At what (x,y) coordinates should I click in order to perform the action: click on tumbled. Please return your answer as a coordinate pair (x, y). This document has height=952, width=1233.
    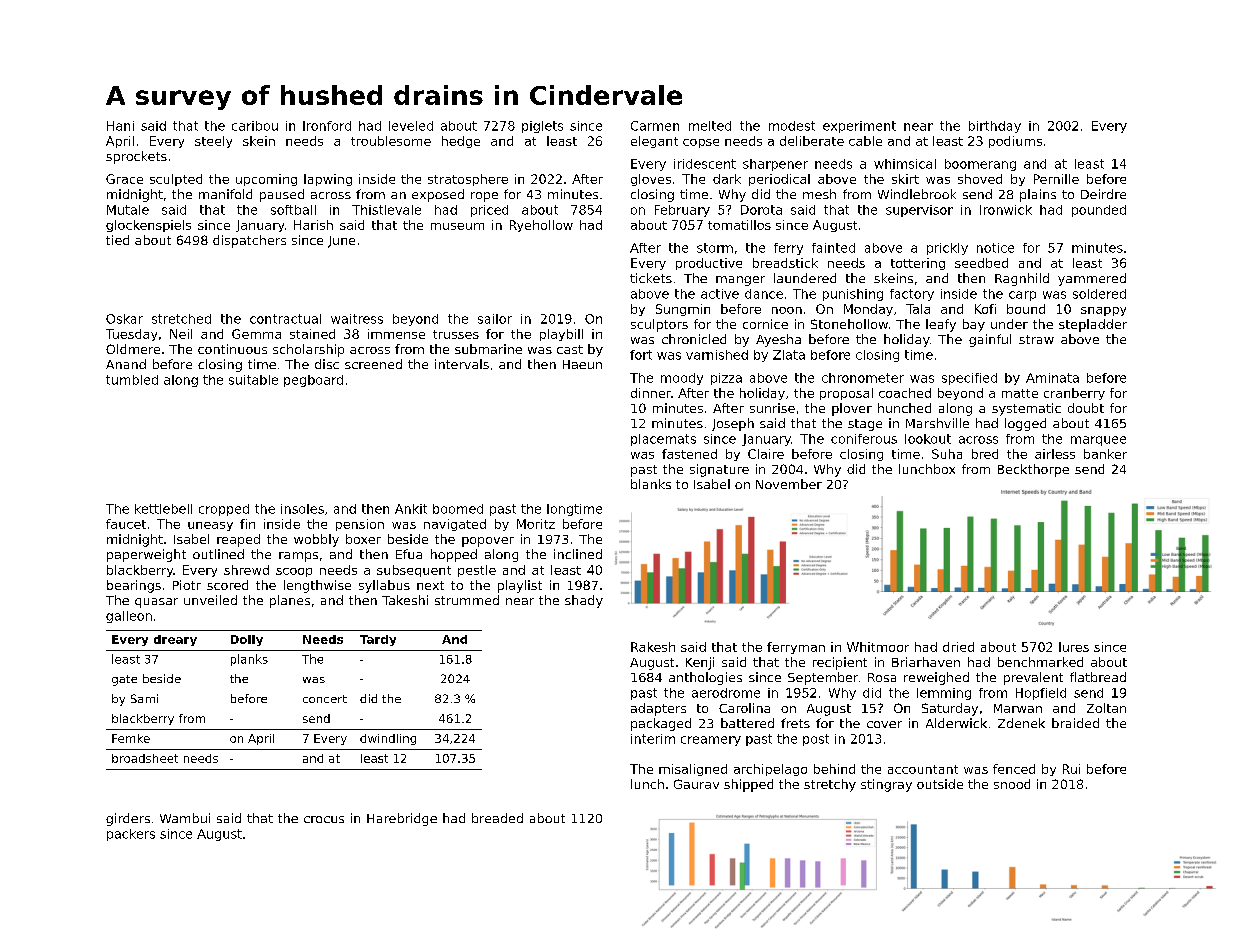
    Looking at the image, I should click on (132, 380).
